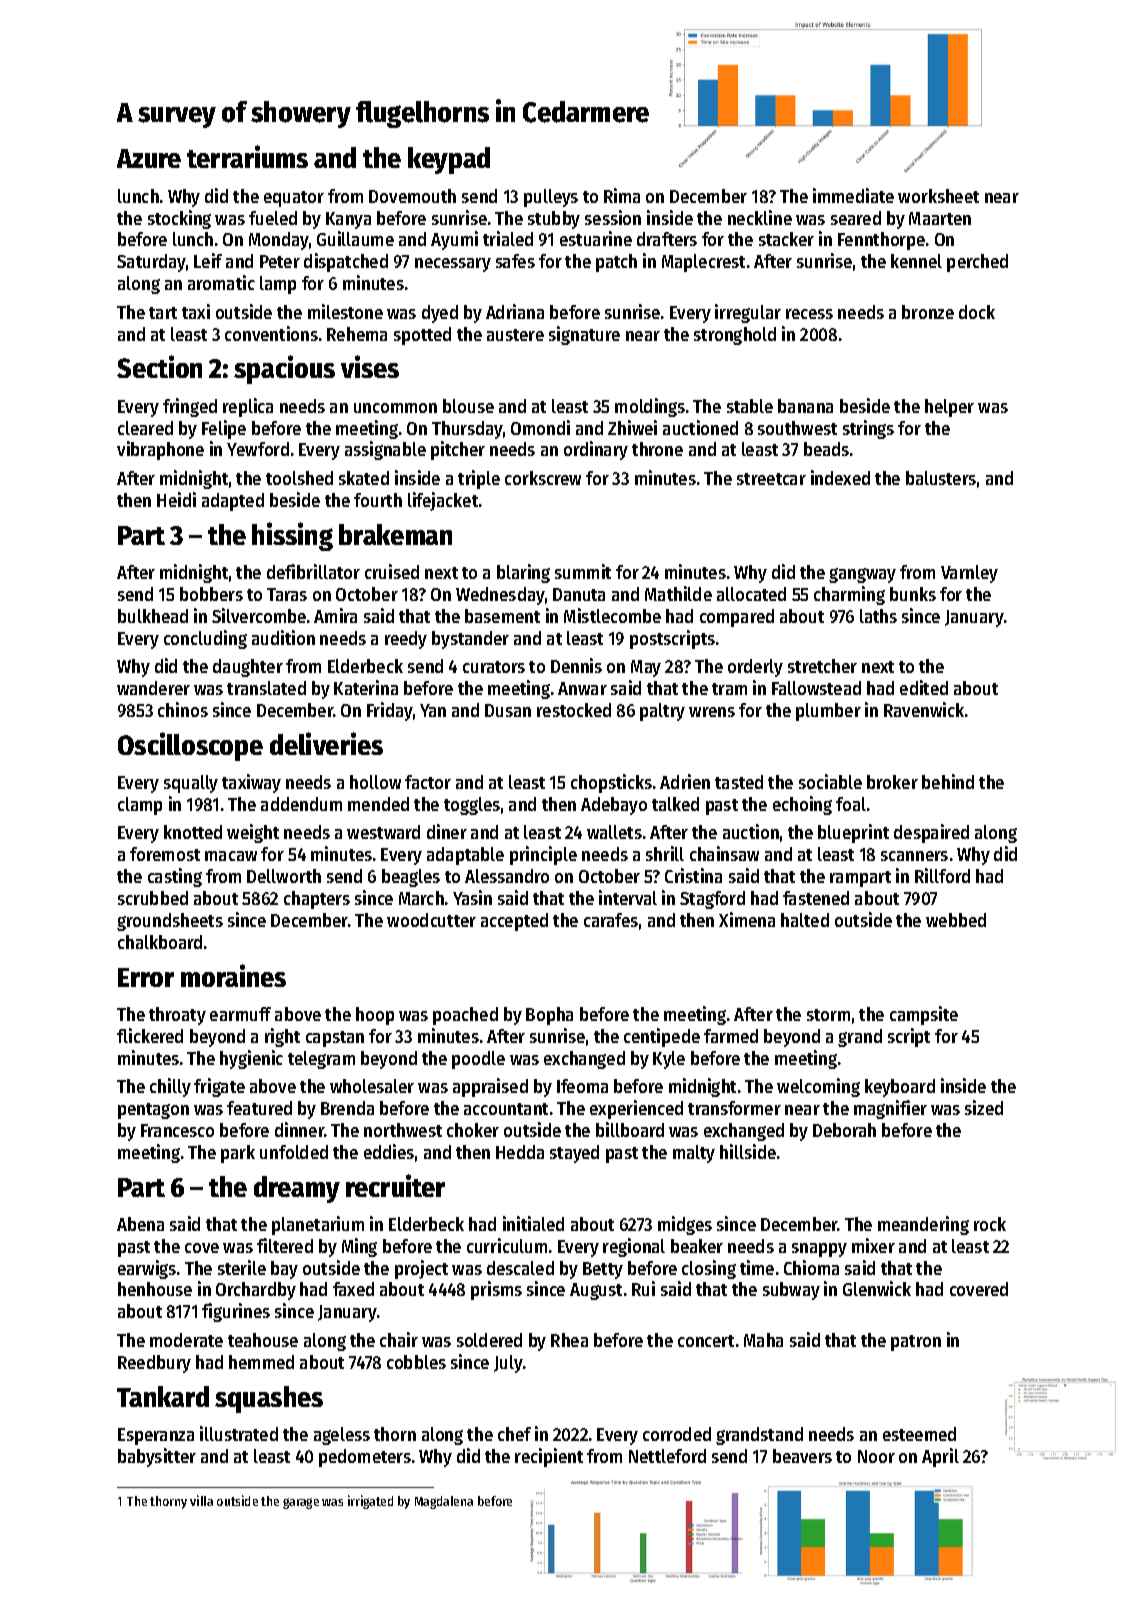 This document has width=1137, height=1608. I want to click on restocked, so click(574, 710).
